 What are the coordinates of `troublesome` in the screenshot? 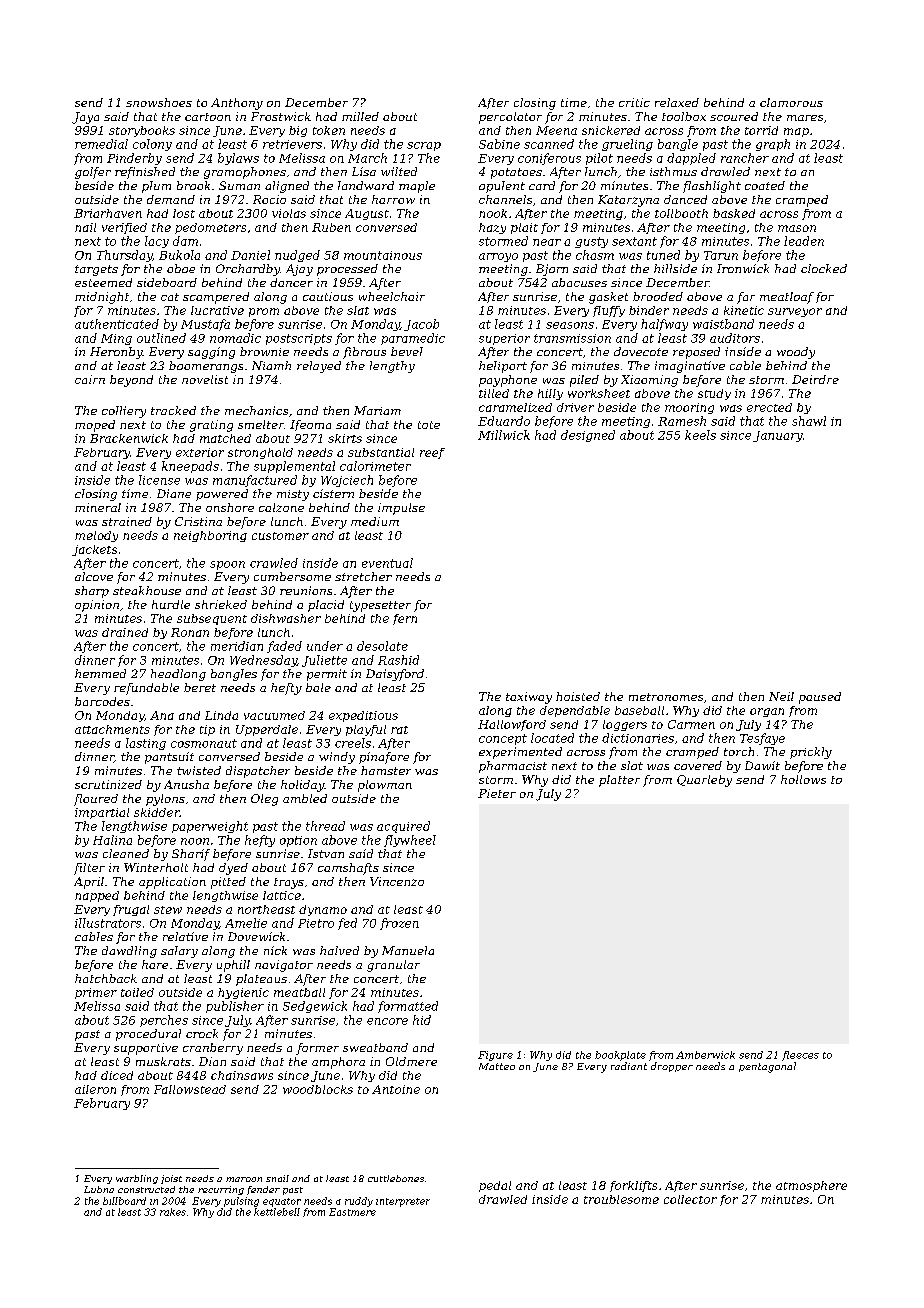 It's located at (621, 1199).
